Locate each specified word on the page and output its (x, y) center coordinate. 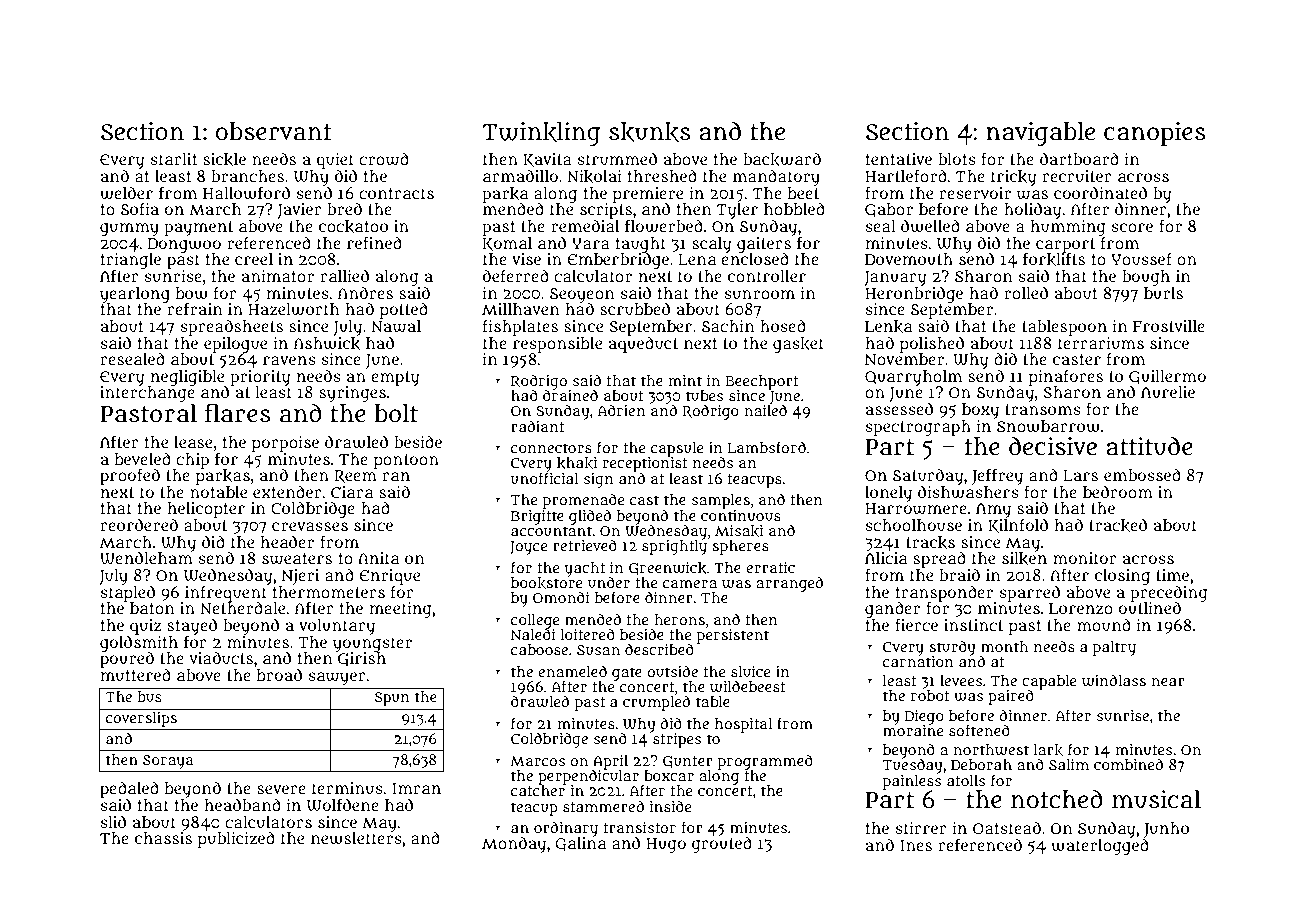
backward (782, 159)
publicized (236, 839)
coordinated (1100, 192)
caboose (539, 649)
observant (274, 131)
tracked (1118, 525)
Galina (580, 844)
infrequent (226, 593)
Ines (916, 845)
